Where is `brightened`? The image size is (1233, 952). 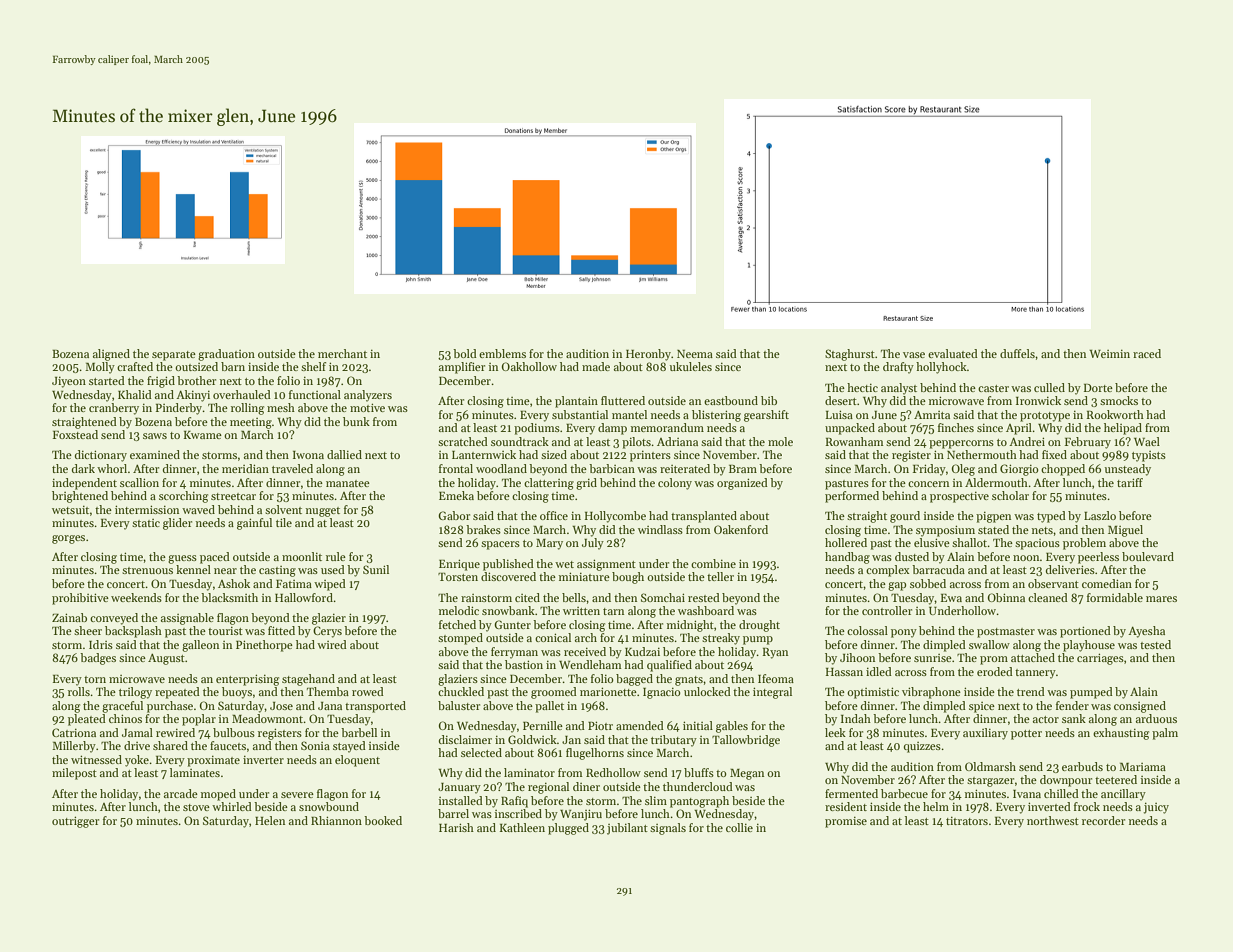 brightened is located at coordinates (80, 497).
